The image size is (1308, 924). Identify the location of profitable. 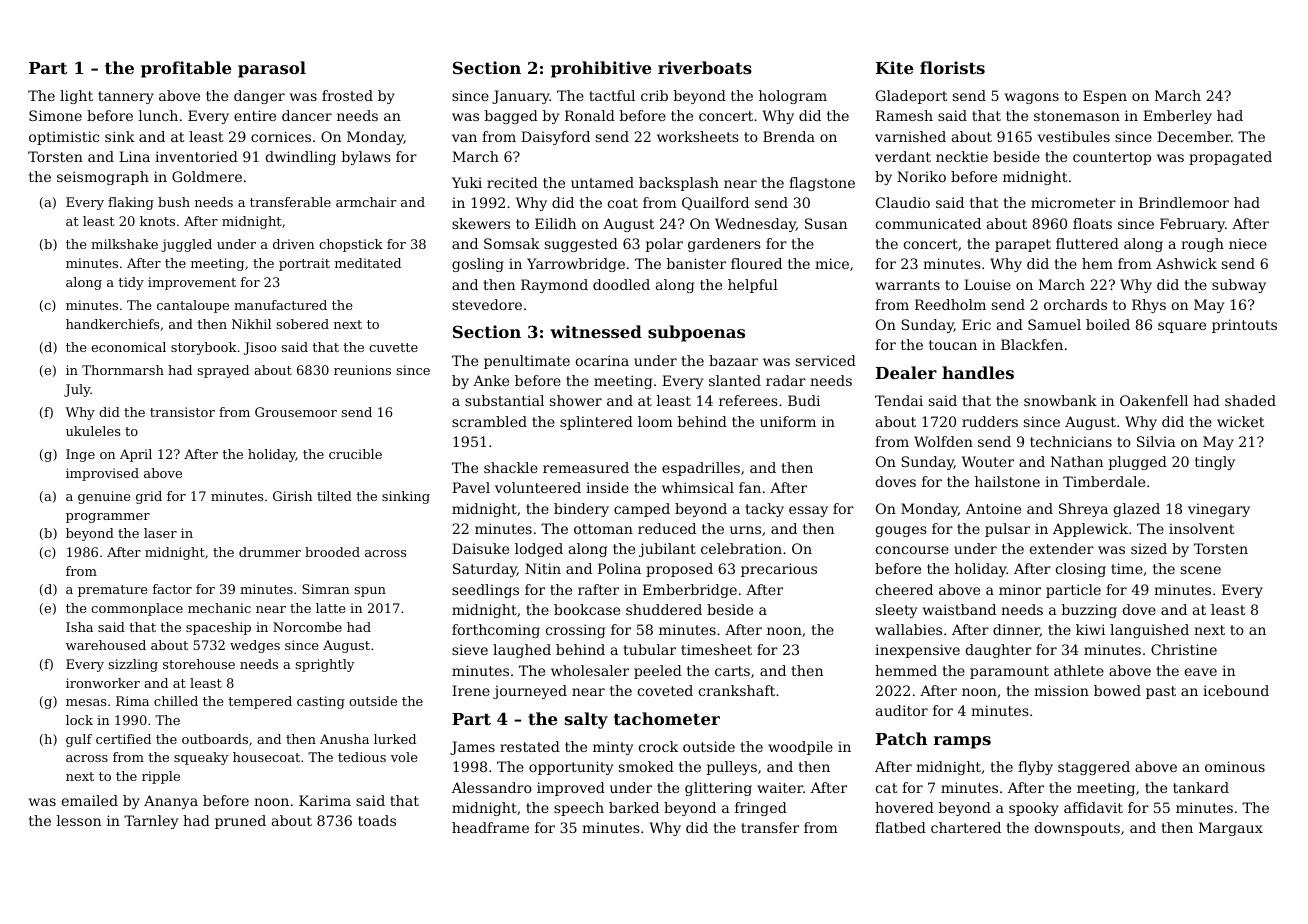
(186, 69).
